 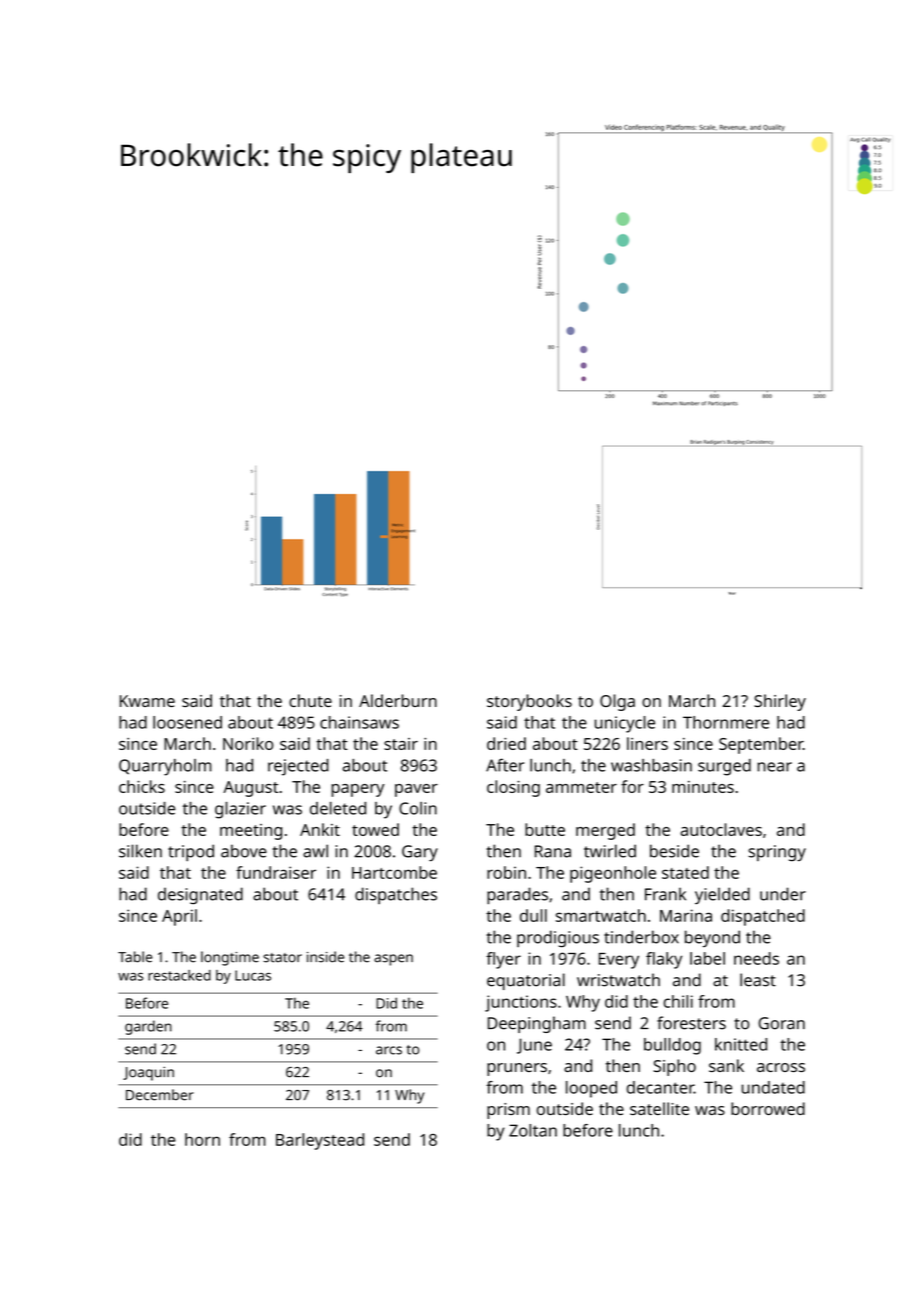 What do you see at coordinates (140, 851) in the page?
I see `silken` at bounding box center [140, 851].
